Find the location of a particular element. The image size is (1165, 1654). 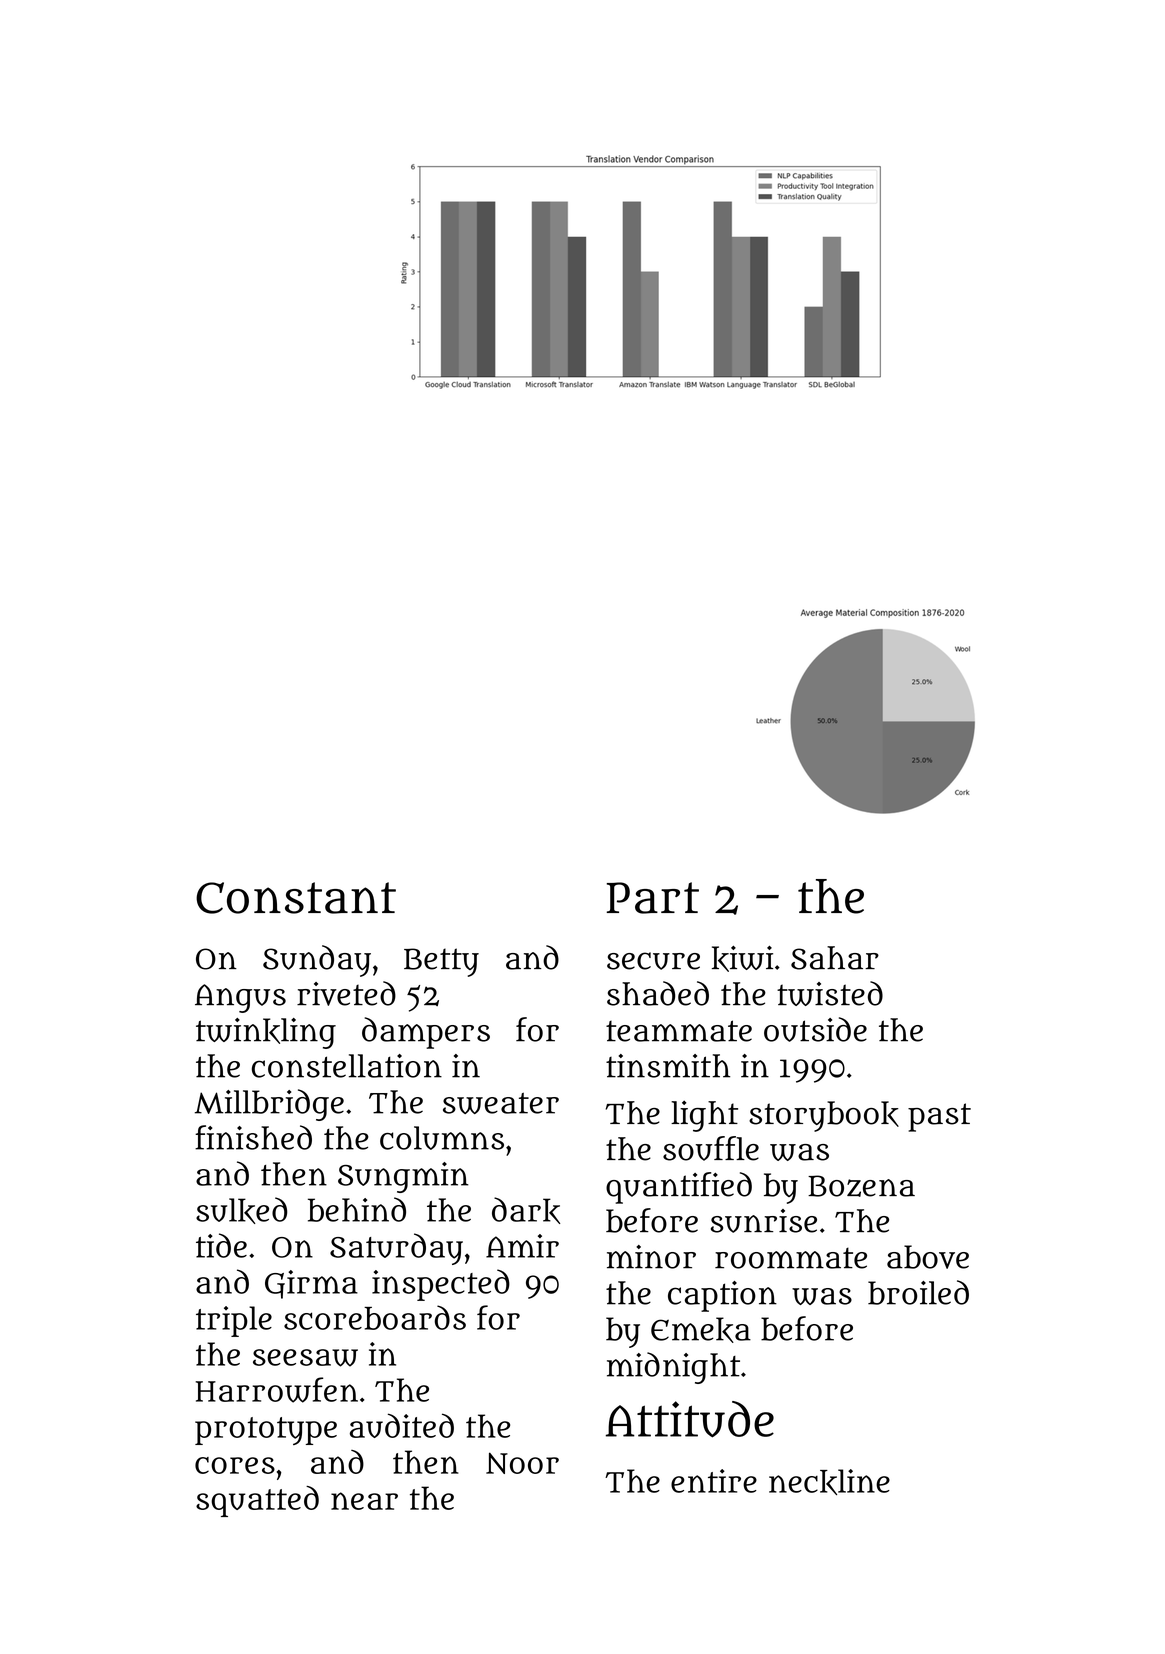

audited is located at coordinates (402, 1425).
